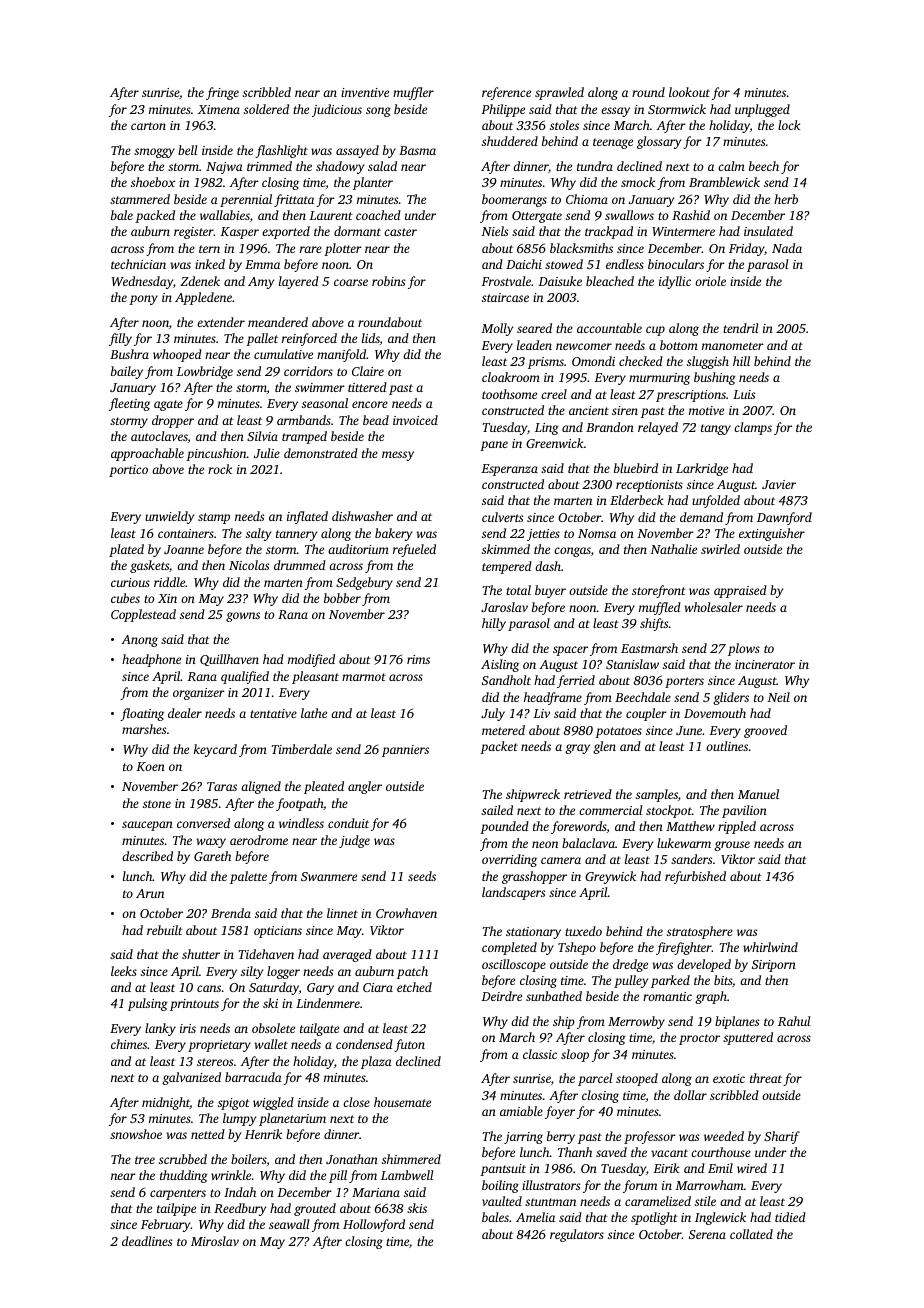 The image size is (924, 1308). What do you see at coordinates (145, 1160) in the image?
I see `tree` at bounding box center [145, 1160].
